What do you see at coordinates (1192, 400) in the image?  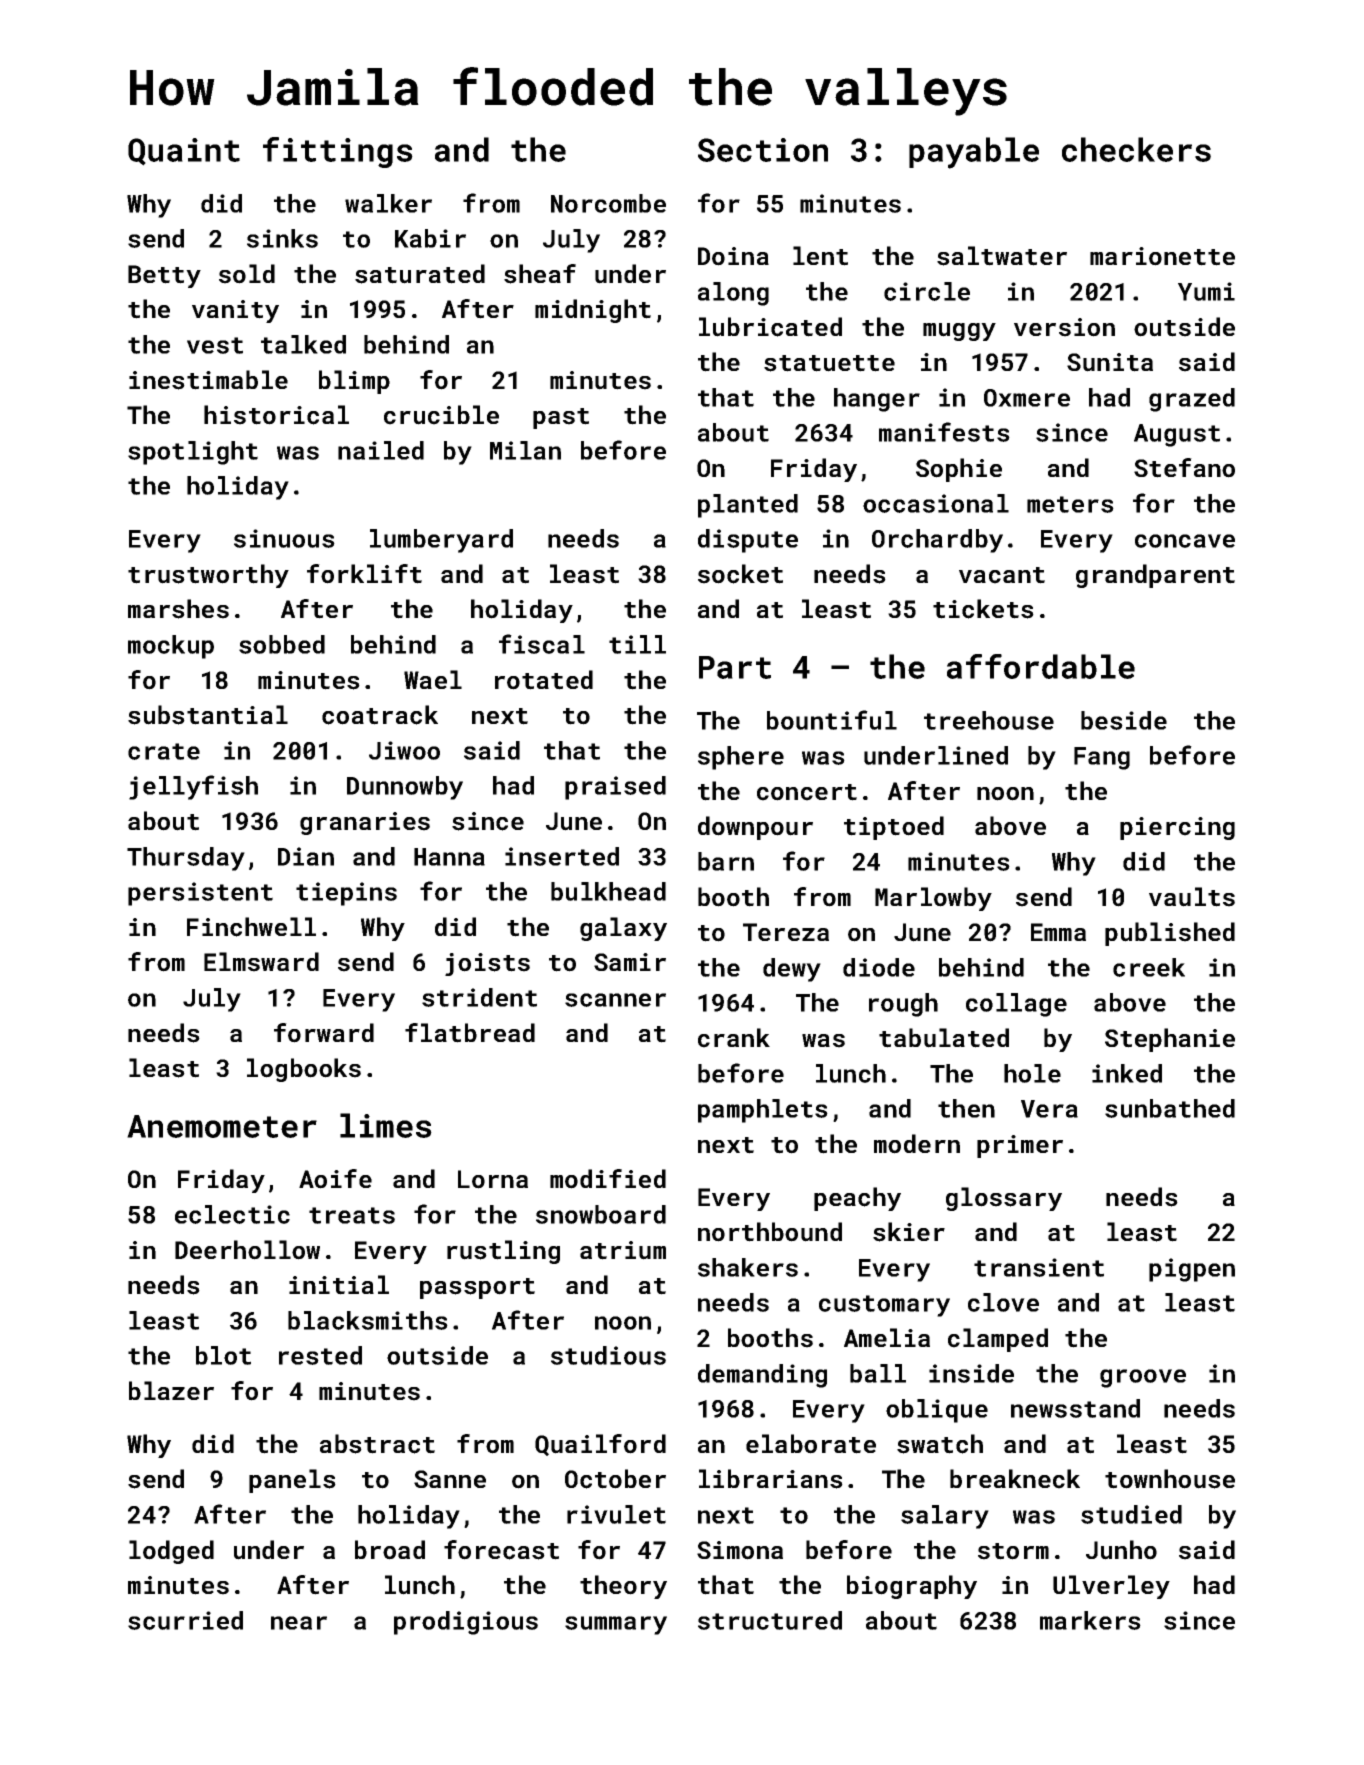 I see `grazed` at bounding box center [1192, 400].
